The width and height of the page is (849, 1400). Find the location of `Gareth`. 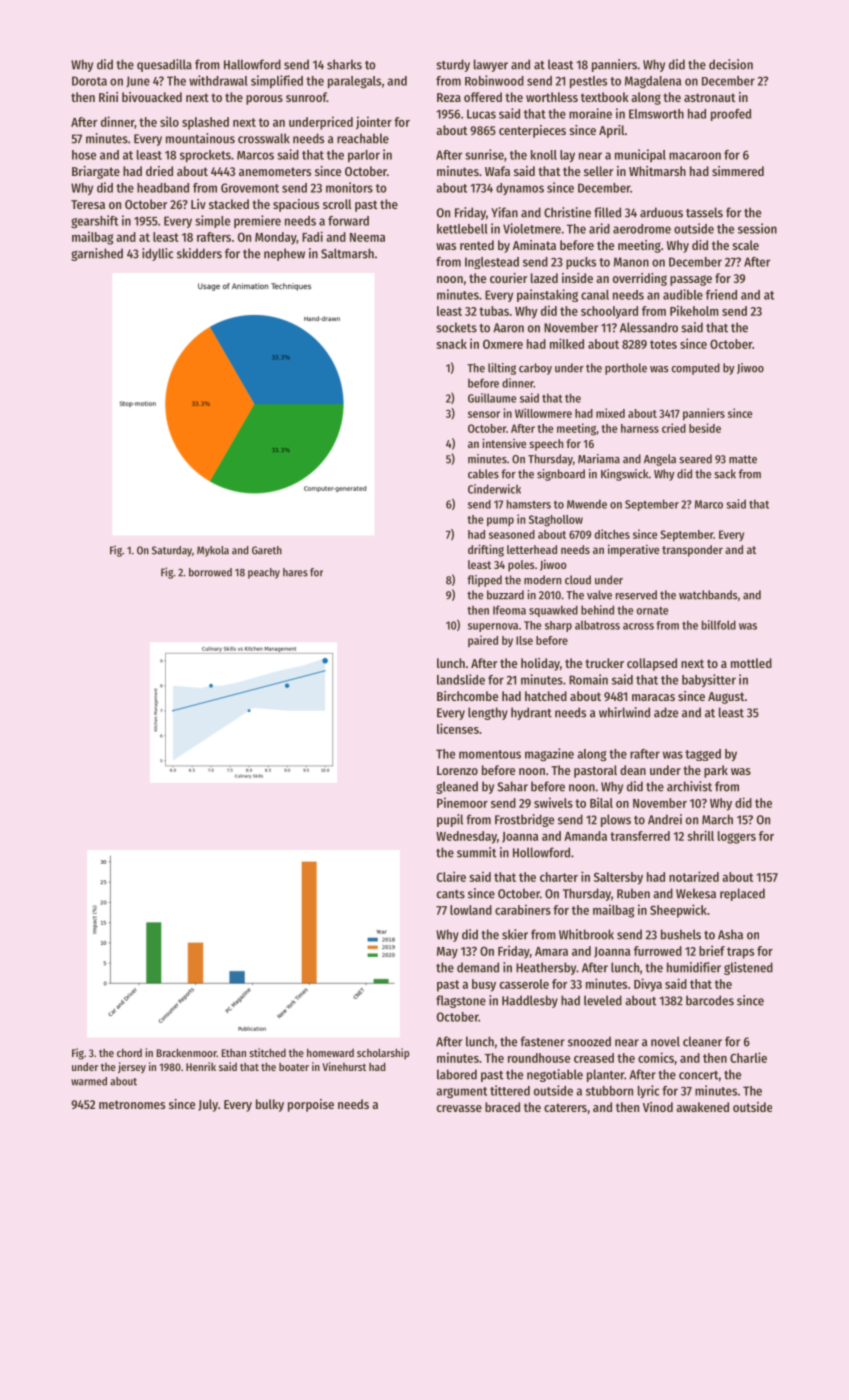

Gareth is located at coordinates (267, 550).
